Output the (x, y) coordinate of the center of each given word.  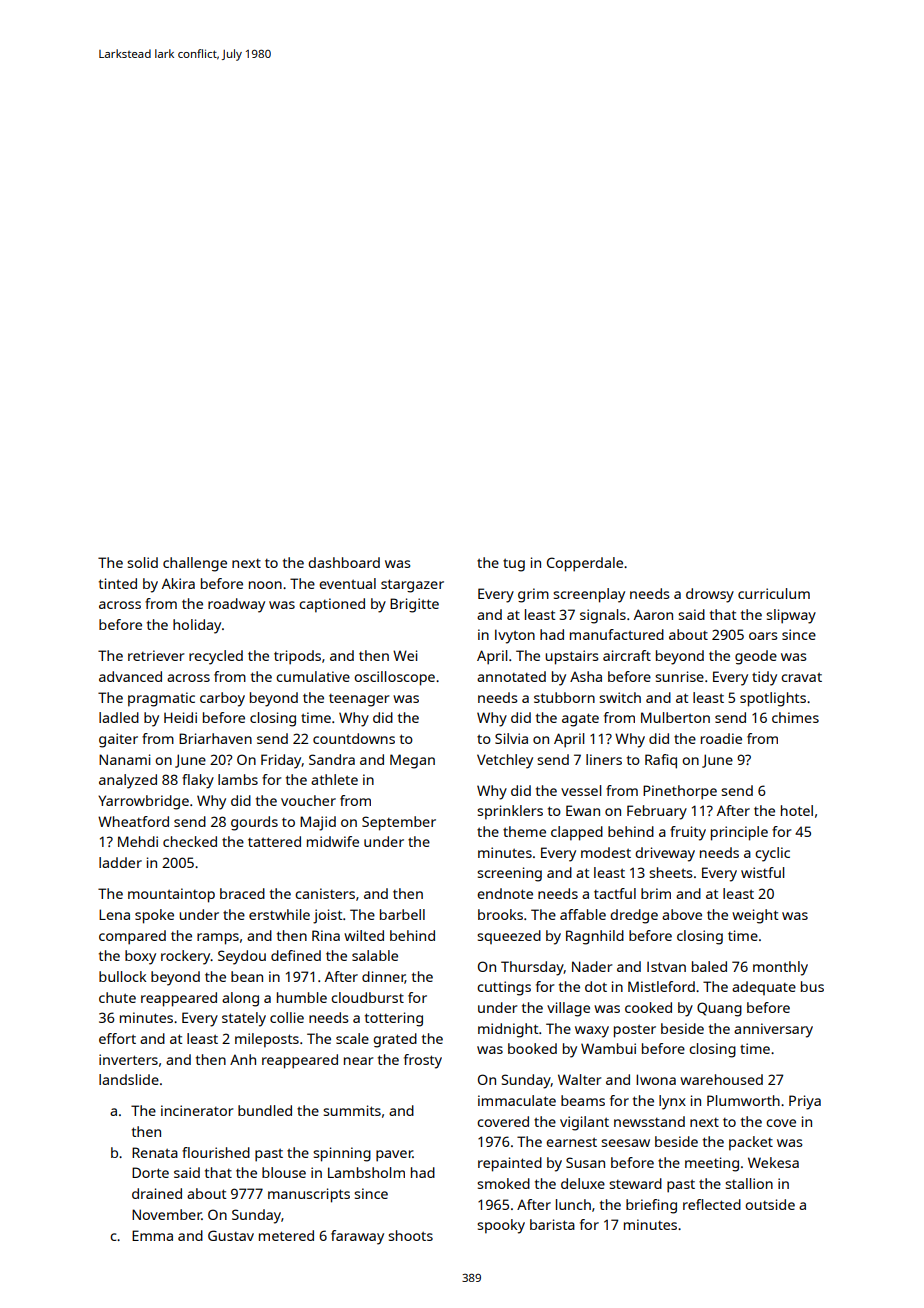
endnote (505, 893)
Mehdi (138, 841)
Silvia (511, 738)
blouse (284, 1172)
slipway (791, 616)
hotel (797, 810)
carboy (222, 699)
